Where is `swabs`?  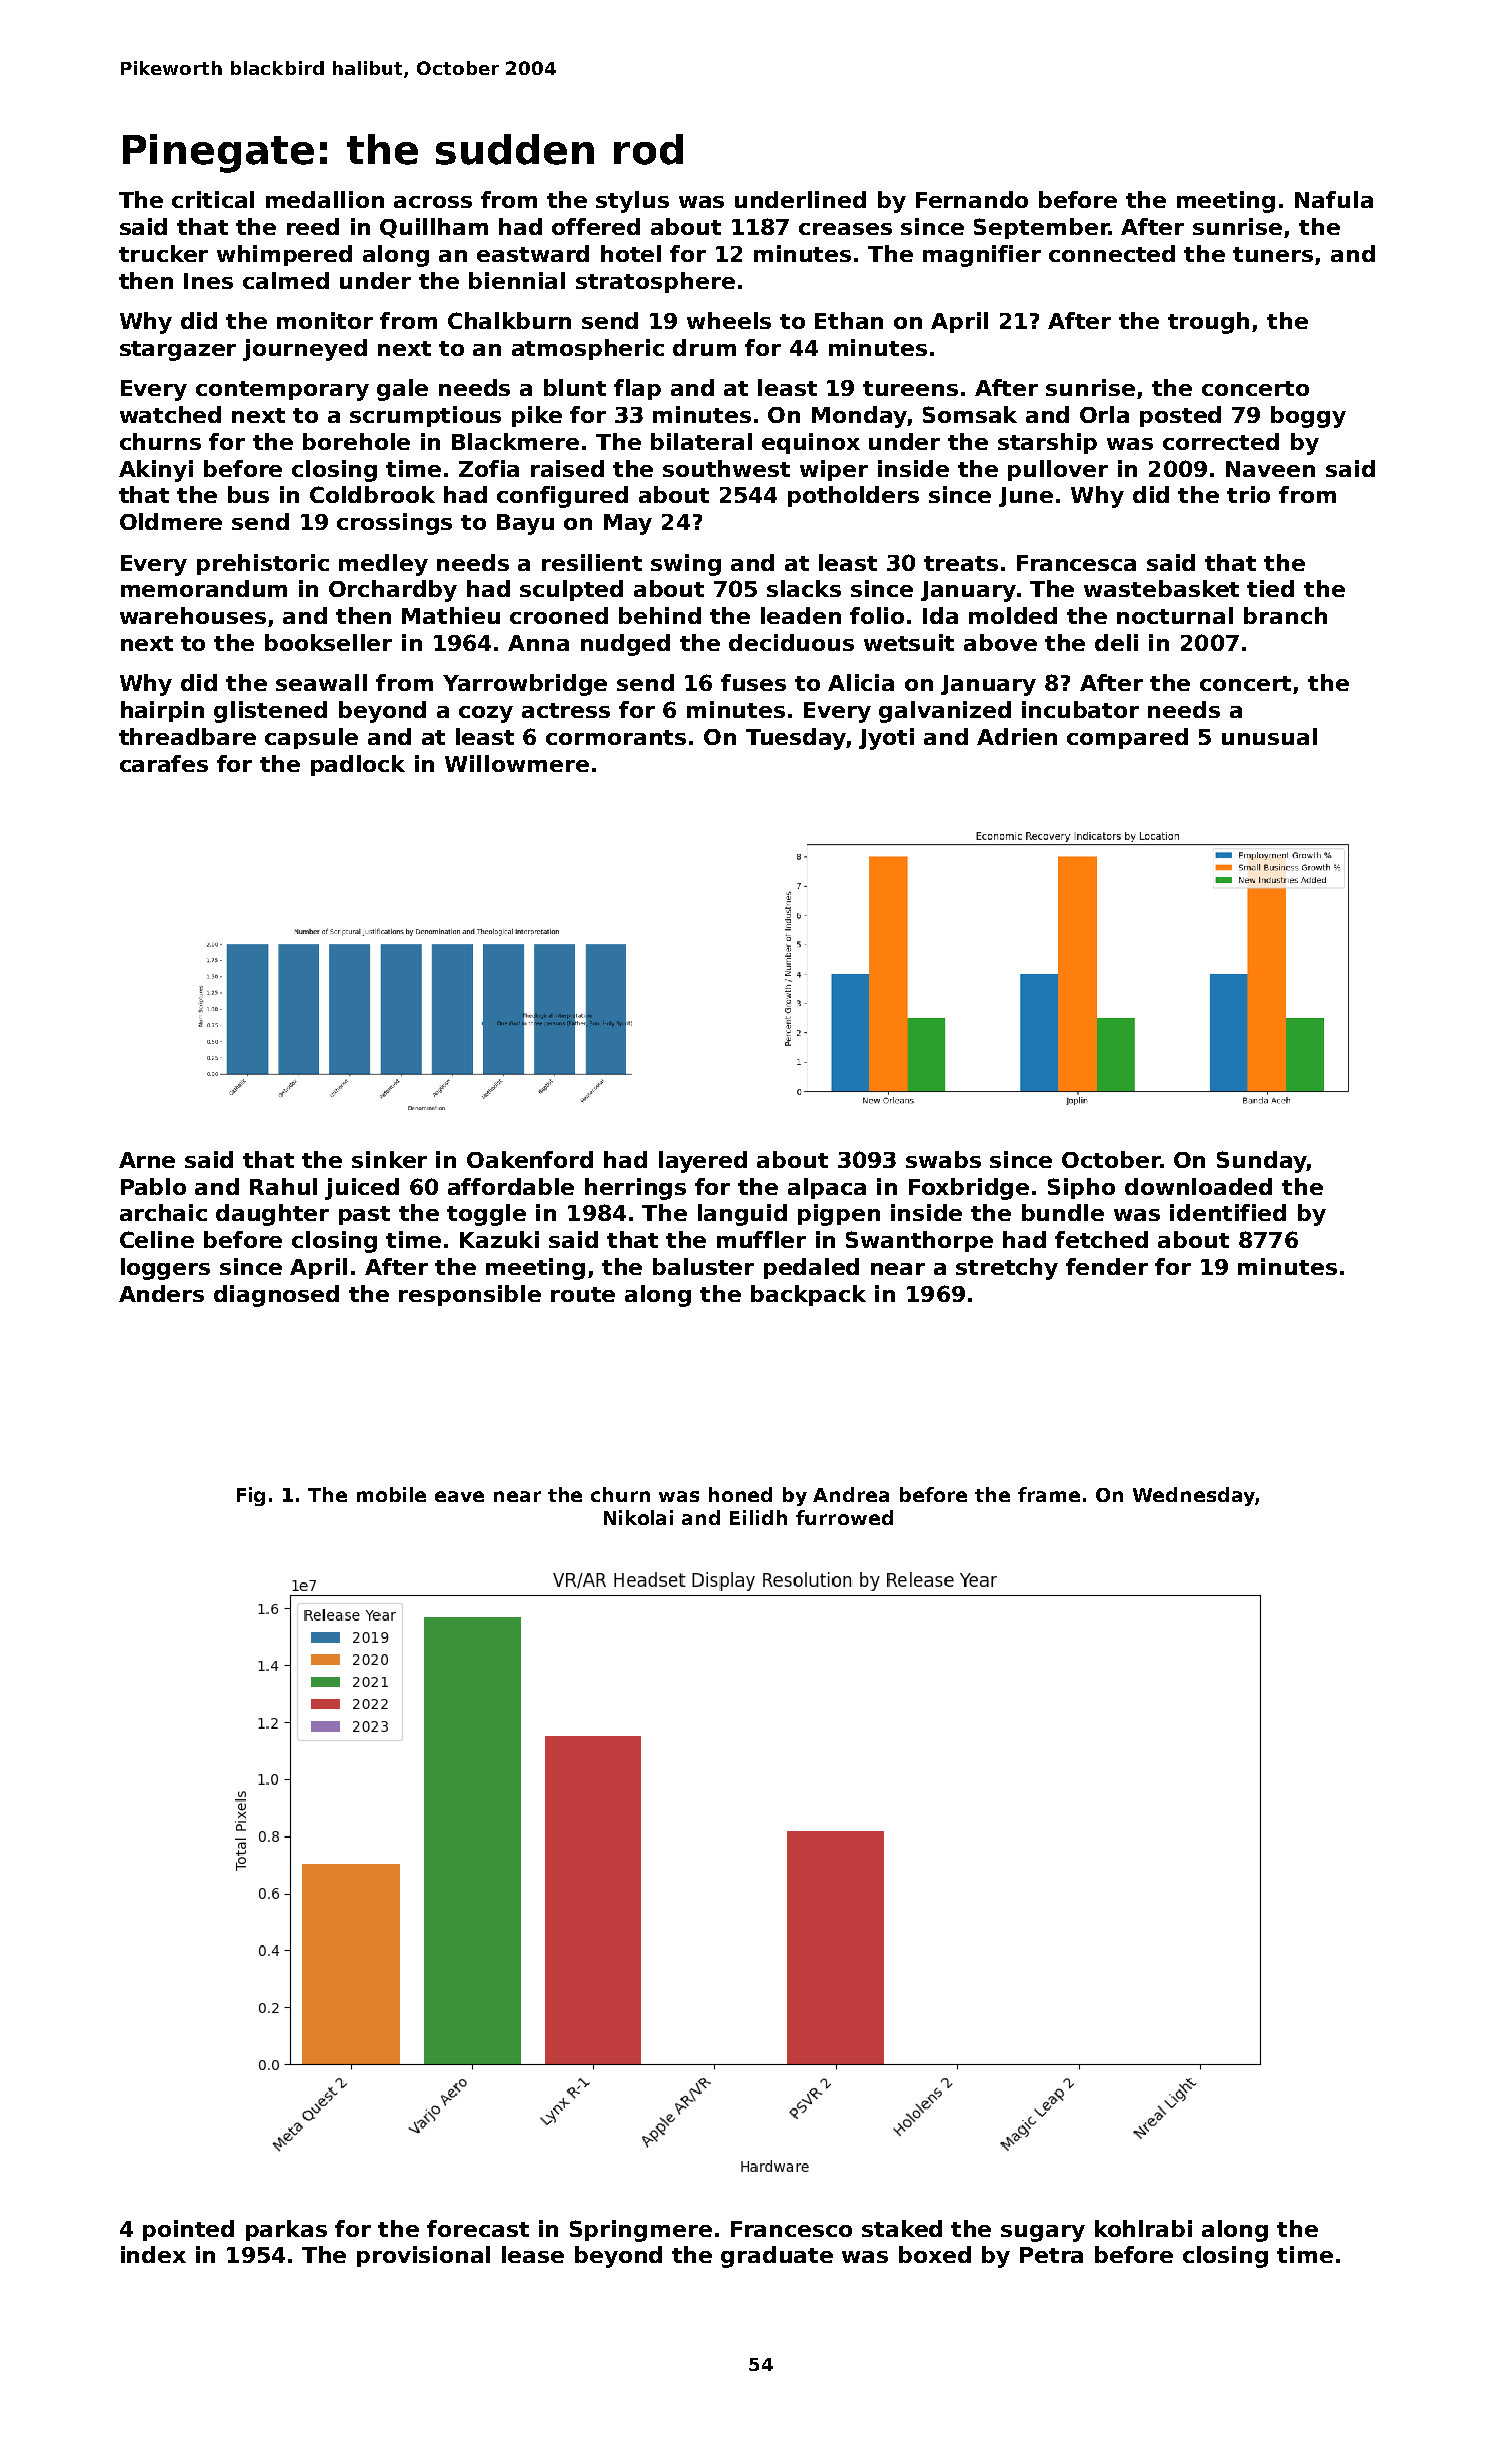 swabs is located at coordinates (943, 1159).
